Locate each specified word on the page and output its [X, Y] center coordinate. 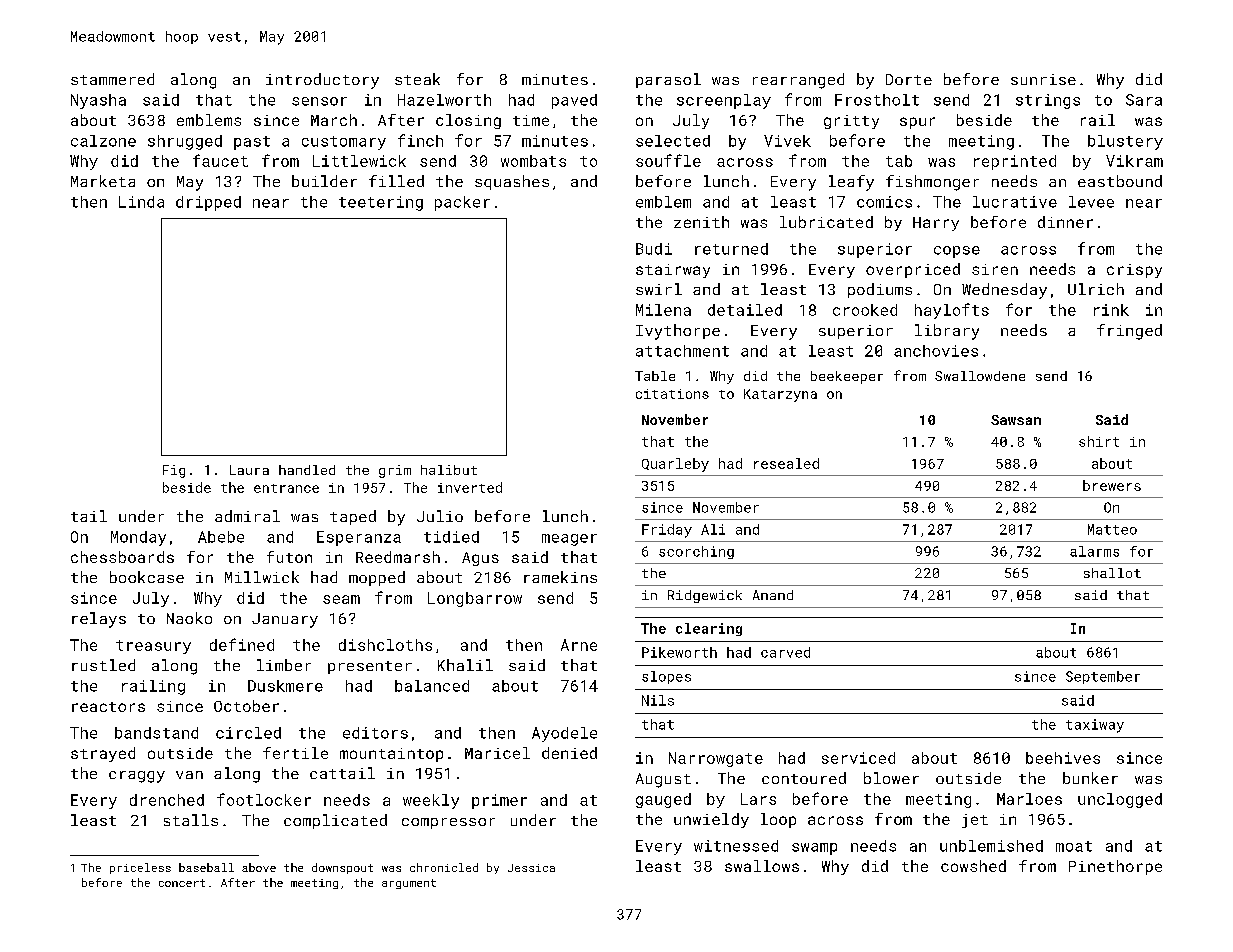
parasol [668, 80]
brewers [1112, 485]
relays [99, 620]
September [1103, 677]
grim [395, 471]
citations [672, 394]
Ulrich [1096, 289]
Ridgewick [705, 596]
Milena [663, 310]
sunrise [1043, 79]
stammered [112, 79]
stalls [191, 820]
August [663, 780]
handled [307, 470]
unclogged [1120, 800]
